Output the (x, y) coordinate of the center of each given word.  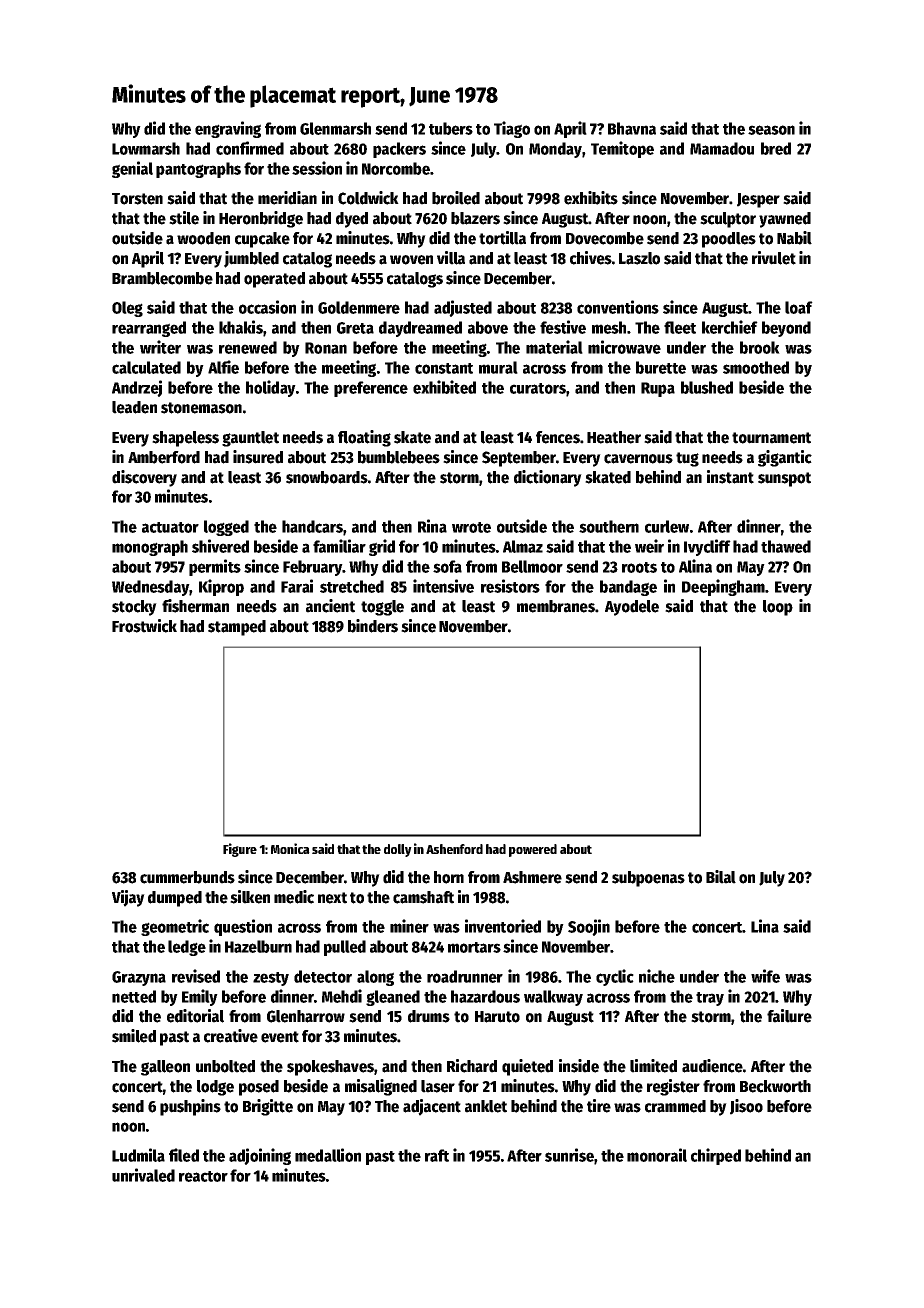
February (313, 568)
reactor (203, 1176)
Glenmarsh (335, 128)
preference (371, 389)
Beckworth (775, 1086)
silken (250, 897)
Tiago (512, 129)
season (771, 130)
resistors (510, 586)
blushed (707, 387)
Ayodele (632, 608)
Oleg (127, 309)
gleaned (393, 998)
